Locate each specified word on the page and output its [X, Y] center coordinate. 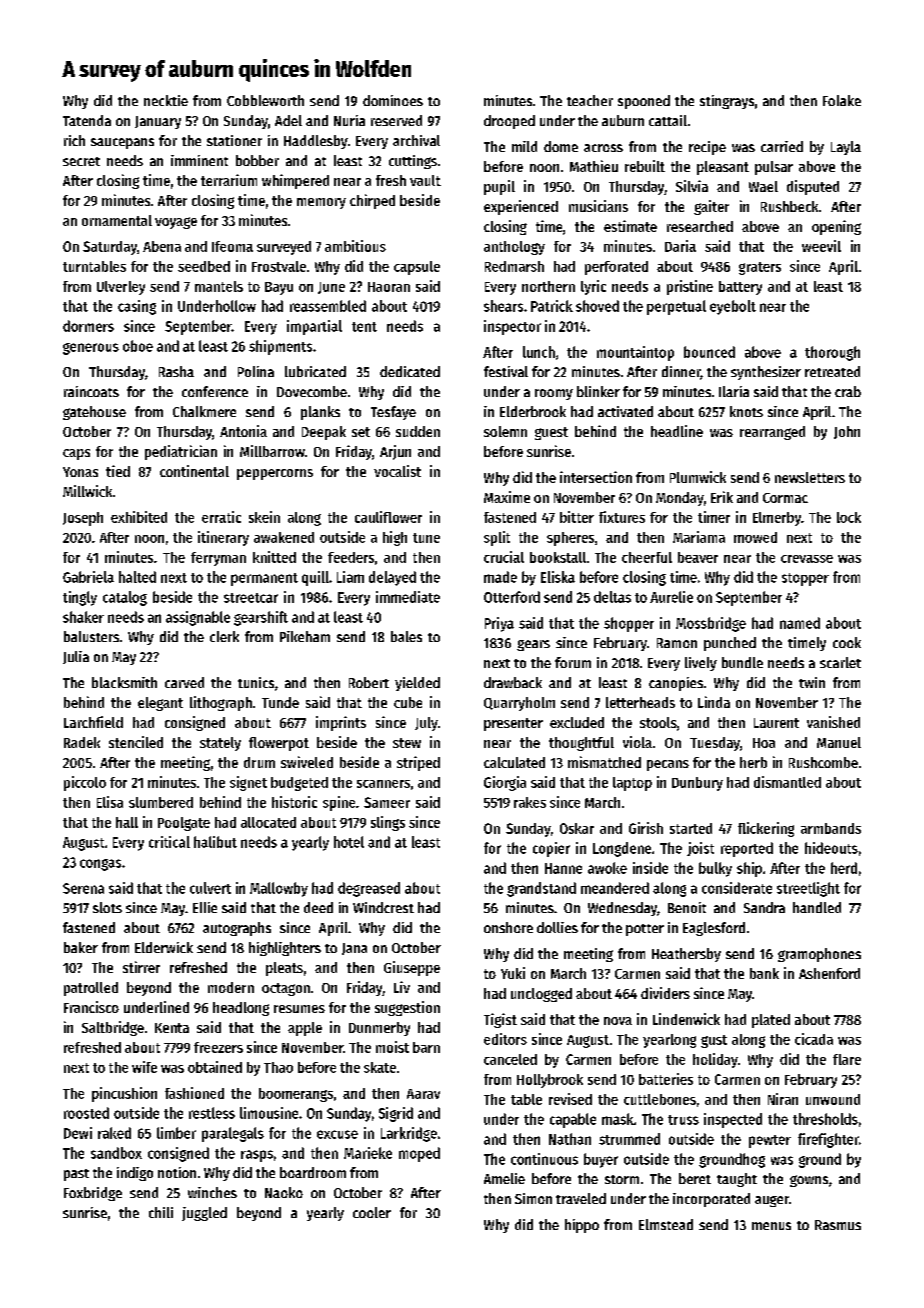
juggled [204, 1214]
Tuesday [715, 744]
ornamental [117, 220]
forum [573, 662]
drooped [509, 122]
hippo [582, 1226]
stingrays [727, 102]
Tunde [280, 702]
